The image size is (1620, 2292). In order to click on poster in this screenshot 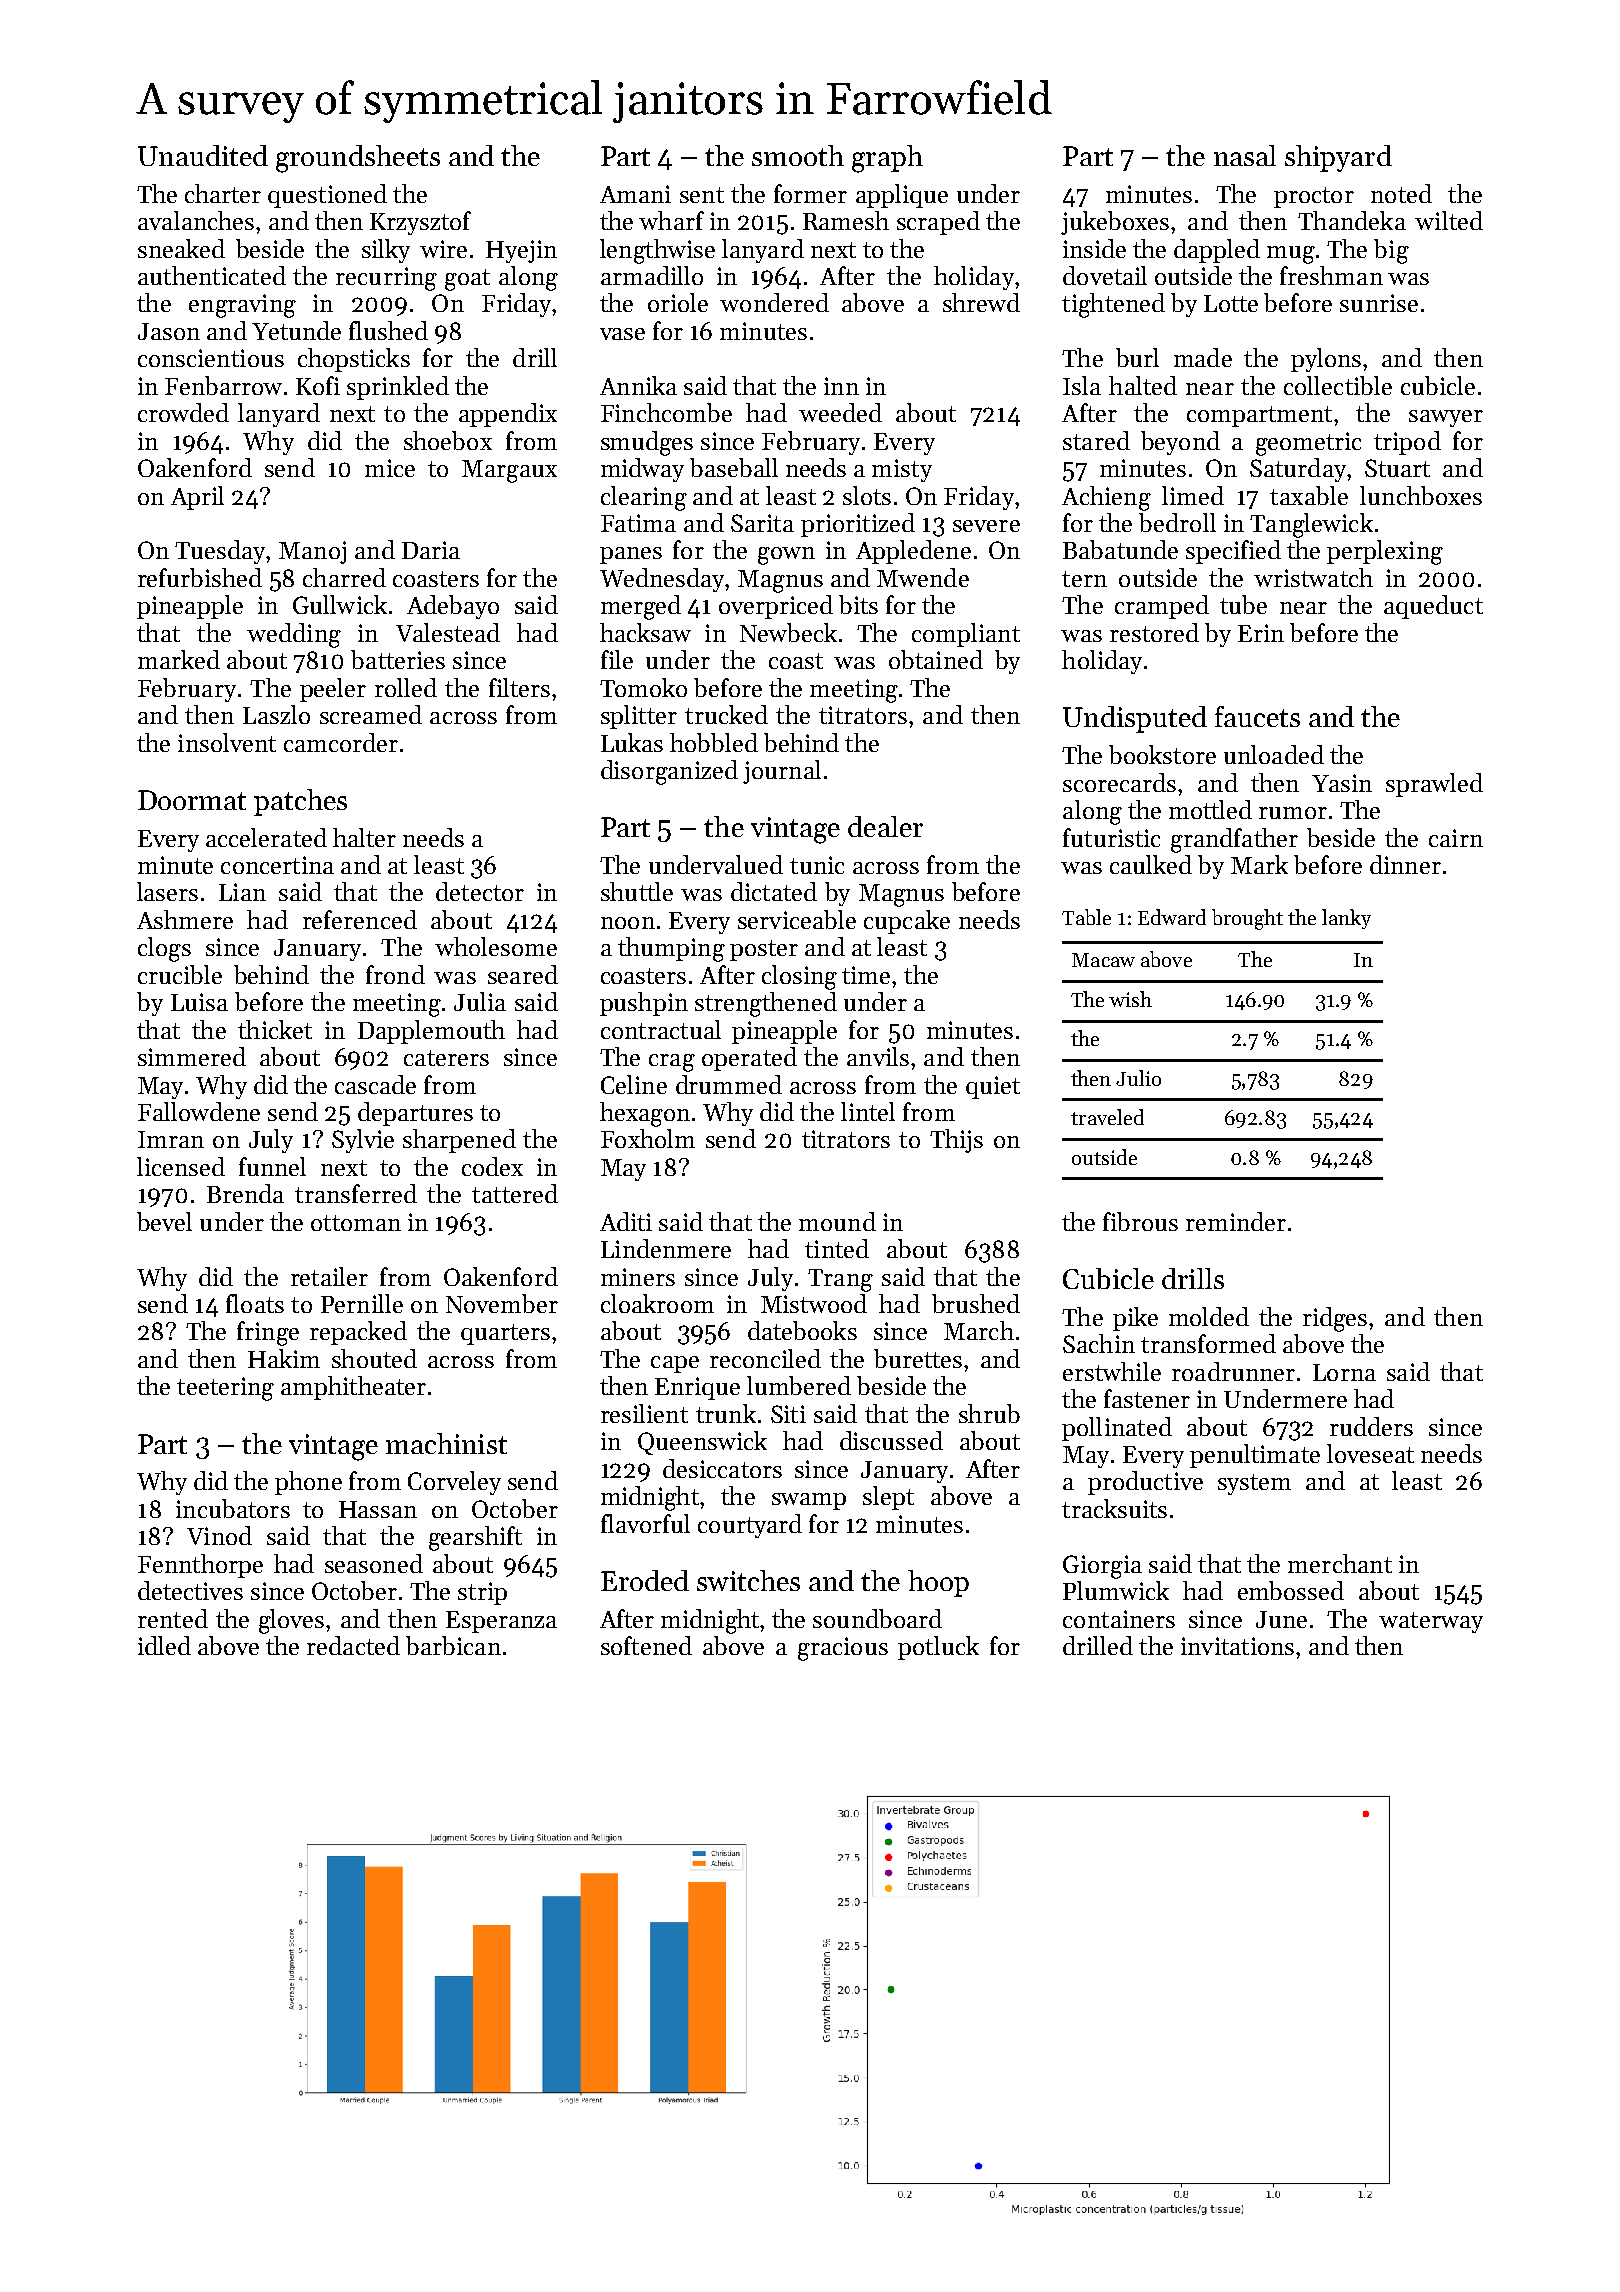, I will do `click(764, 950)`.
